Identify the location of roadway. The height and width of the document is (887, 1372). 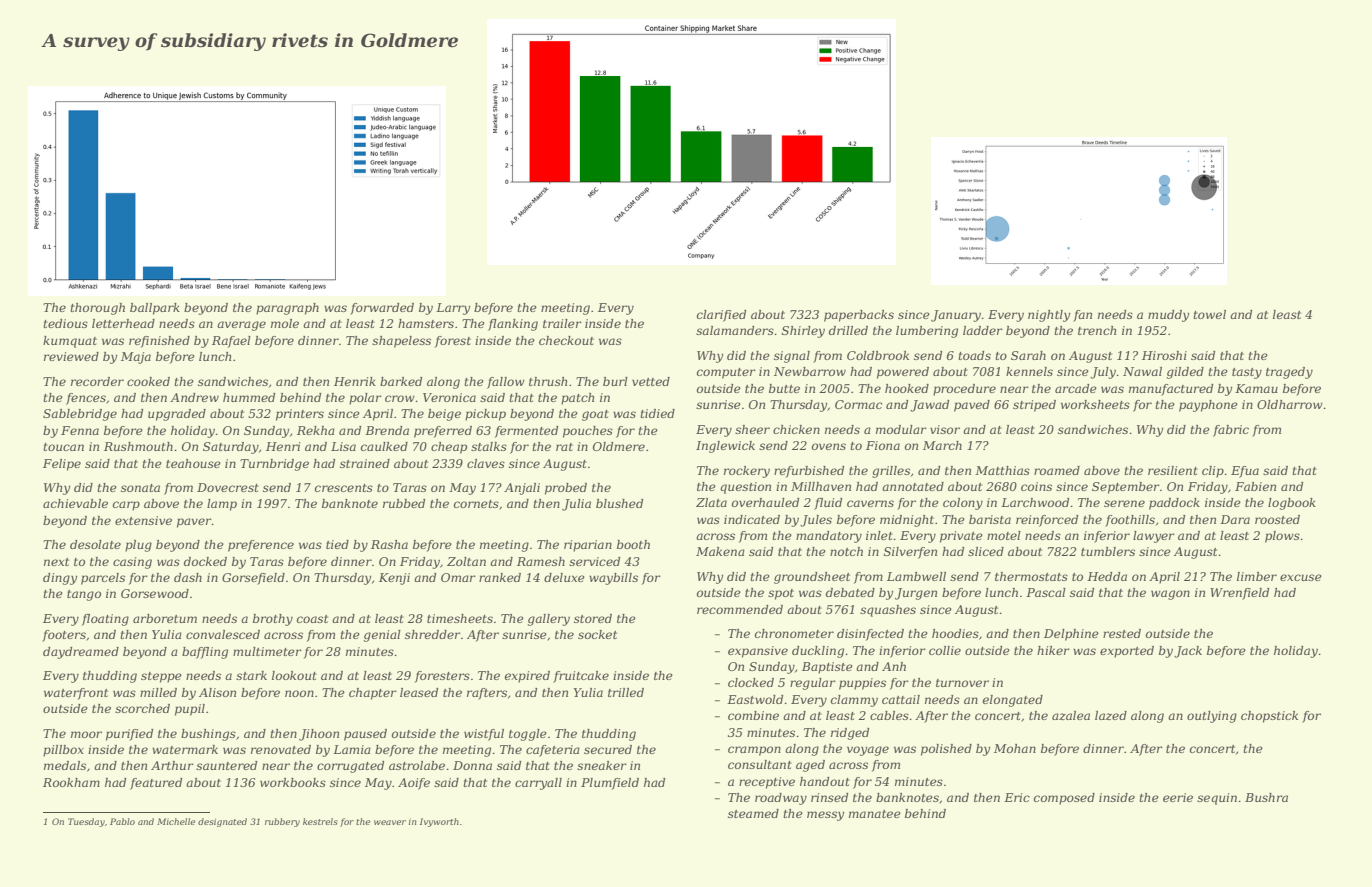
(781, 799).
